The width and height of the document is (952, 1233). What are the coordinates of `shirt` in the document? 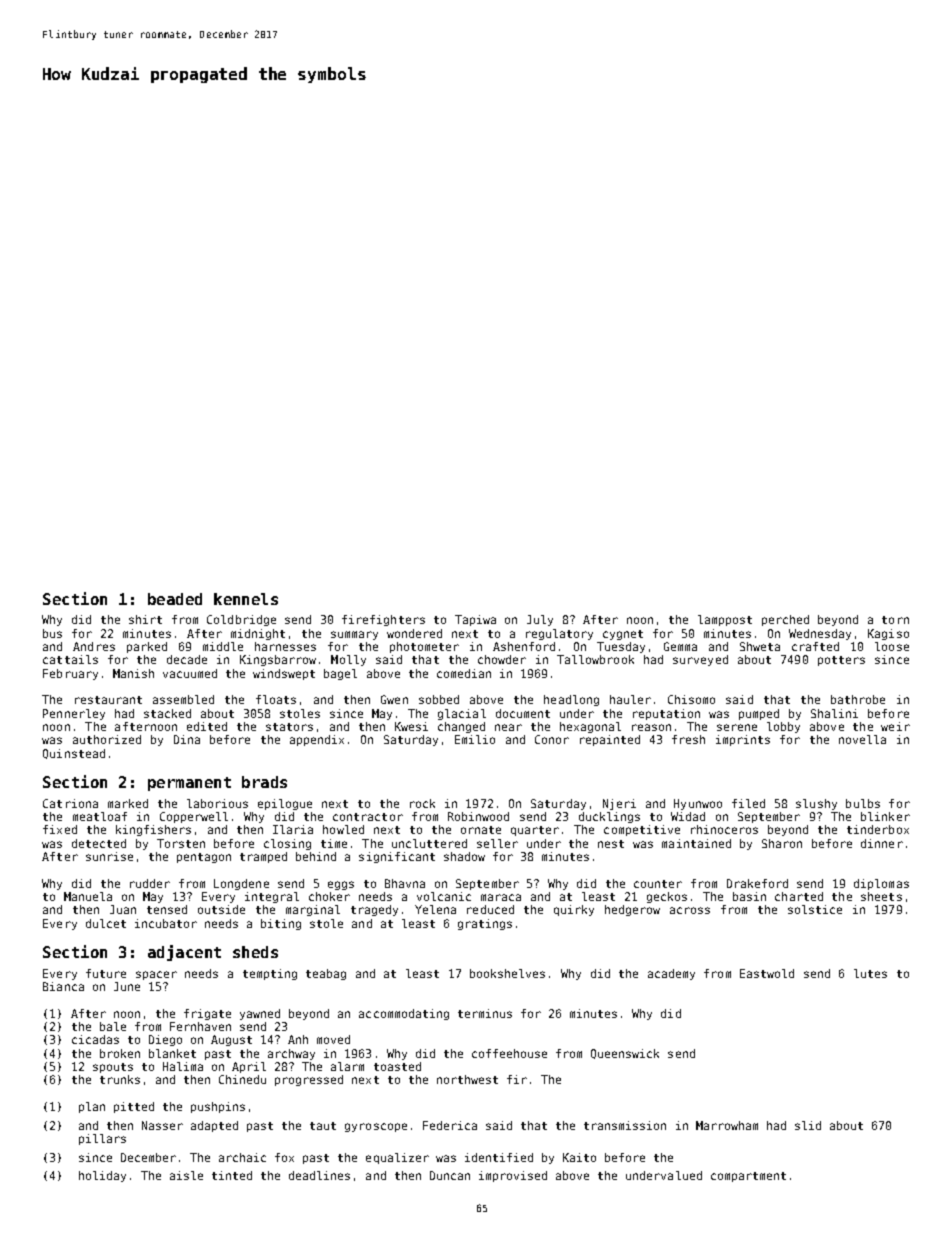 It's located at (145, 619).
